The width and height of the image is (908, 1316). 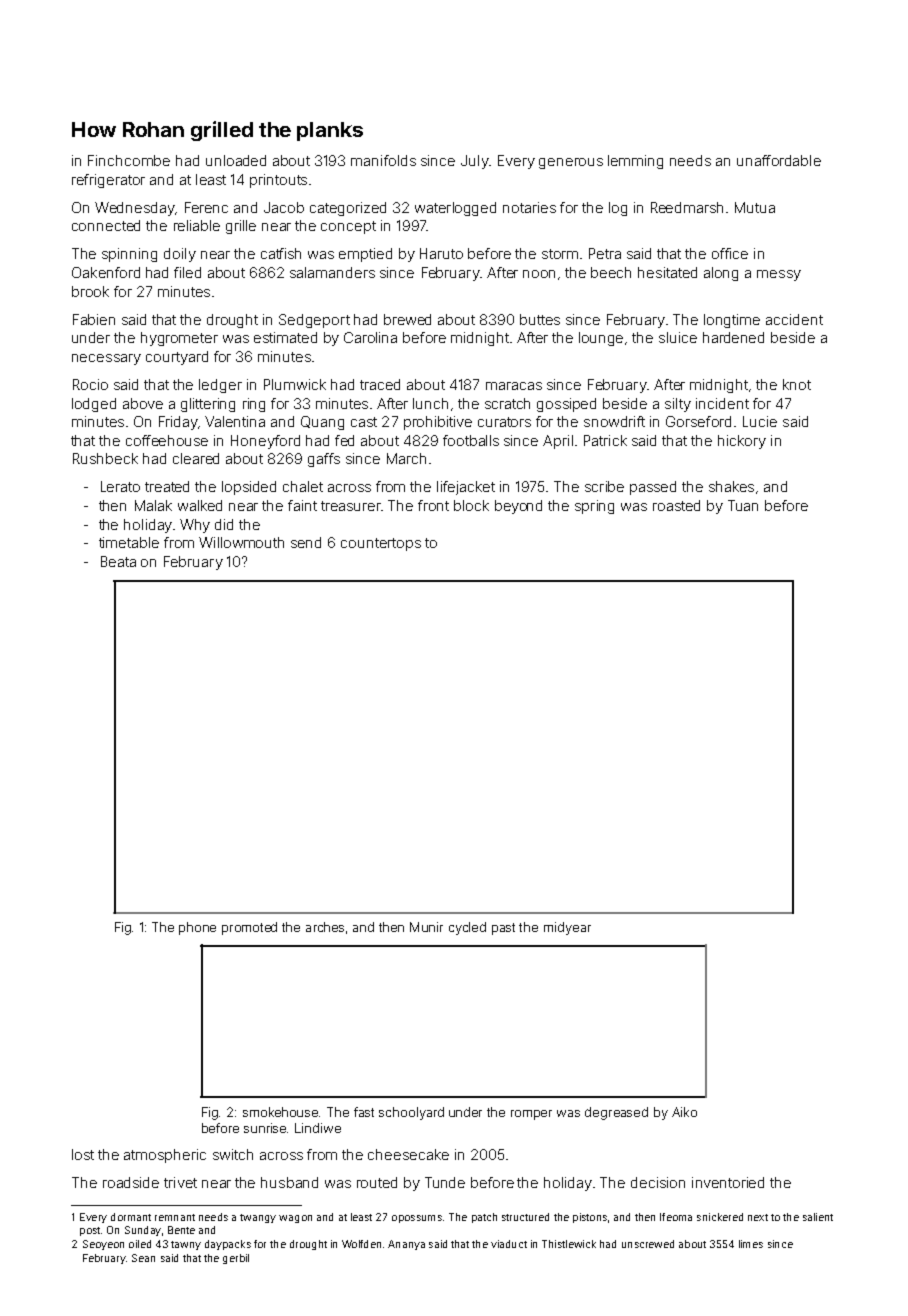 What do you see at coordinates (698, 421) in the image?
I see `Gorseford` at bounding box center [698, 421].
